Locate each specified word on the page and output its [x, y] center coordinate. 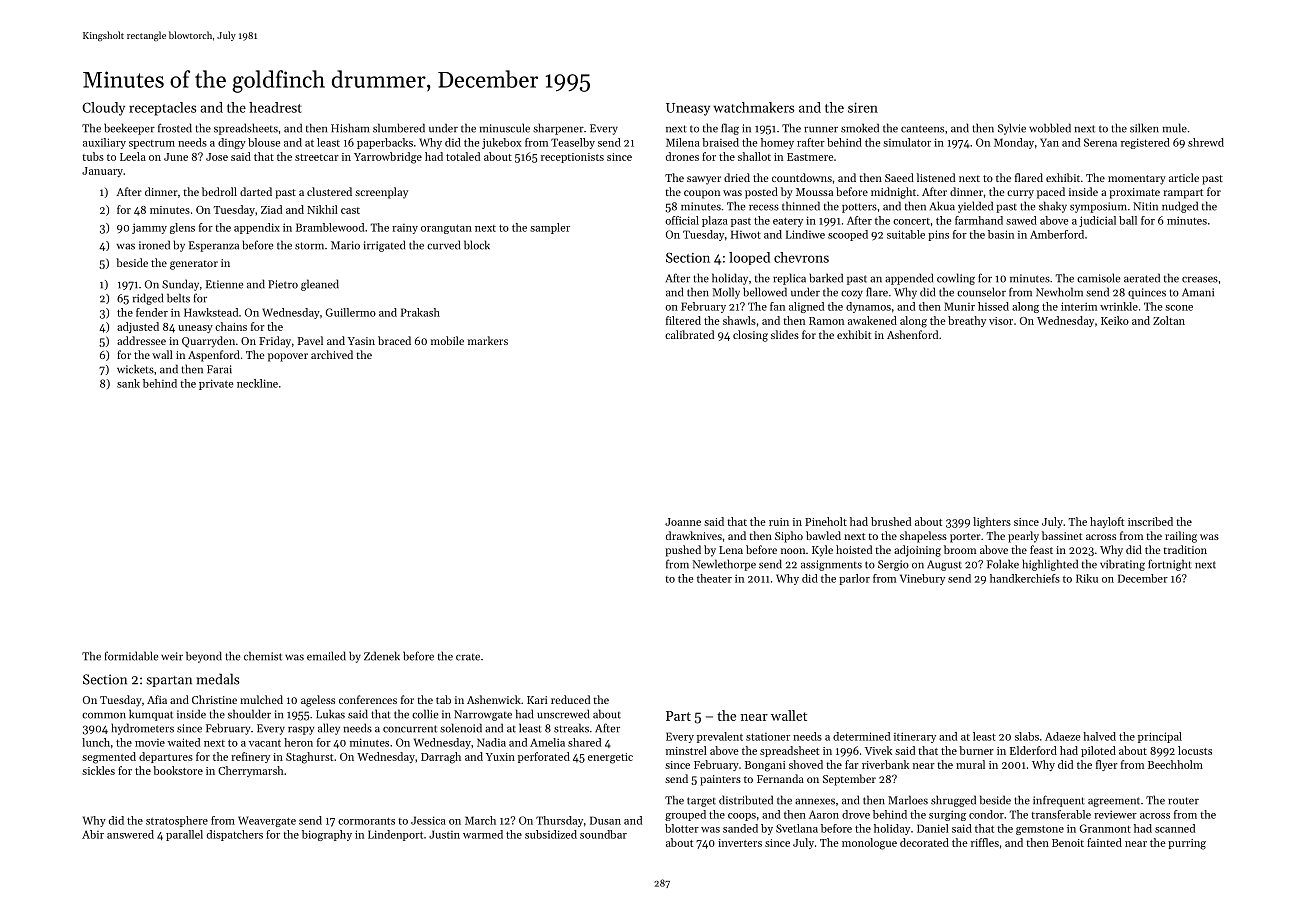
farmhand [979, 220]
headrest [275, 107]
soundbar [603, 834]
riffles [985, 842]
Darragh [441, 758]
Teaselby [573, 143]
